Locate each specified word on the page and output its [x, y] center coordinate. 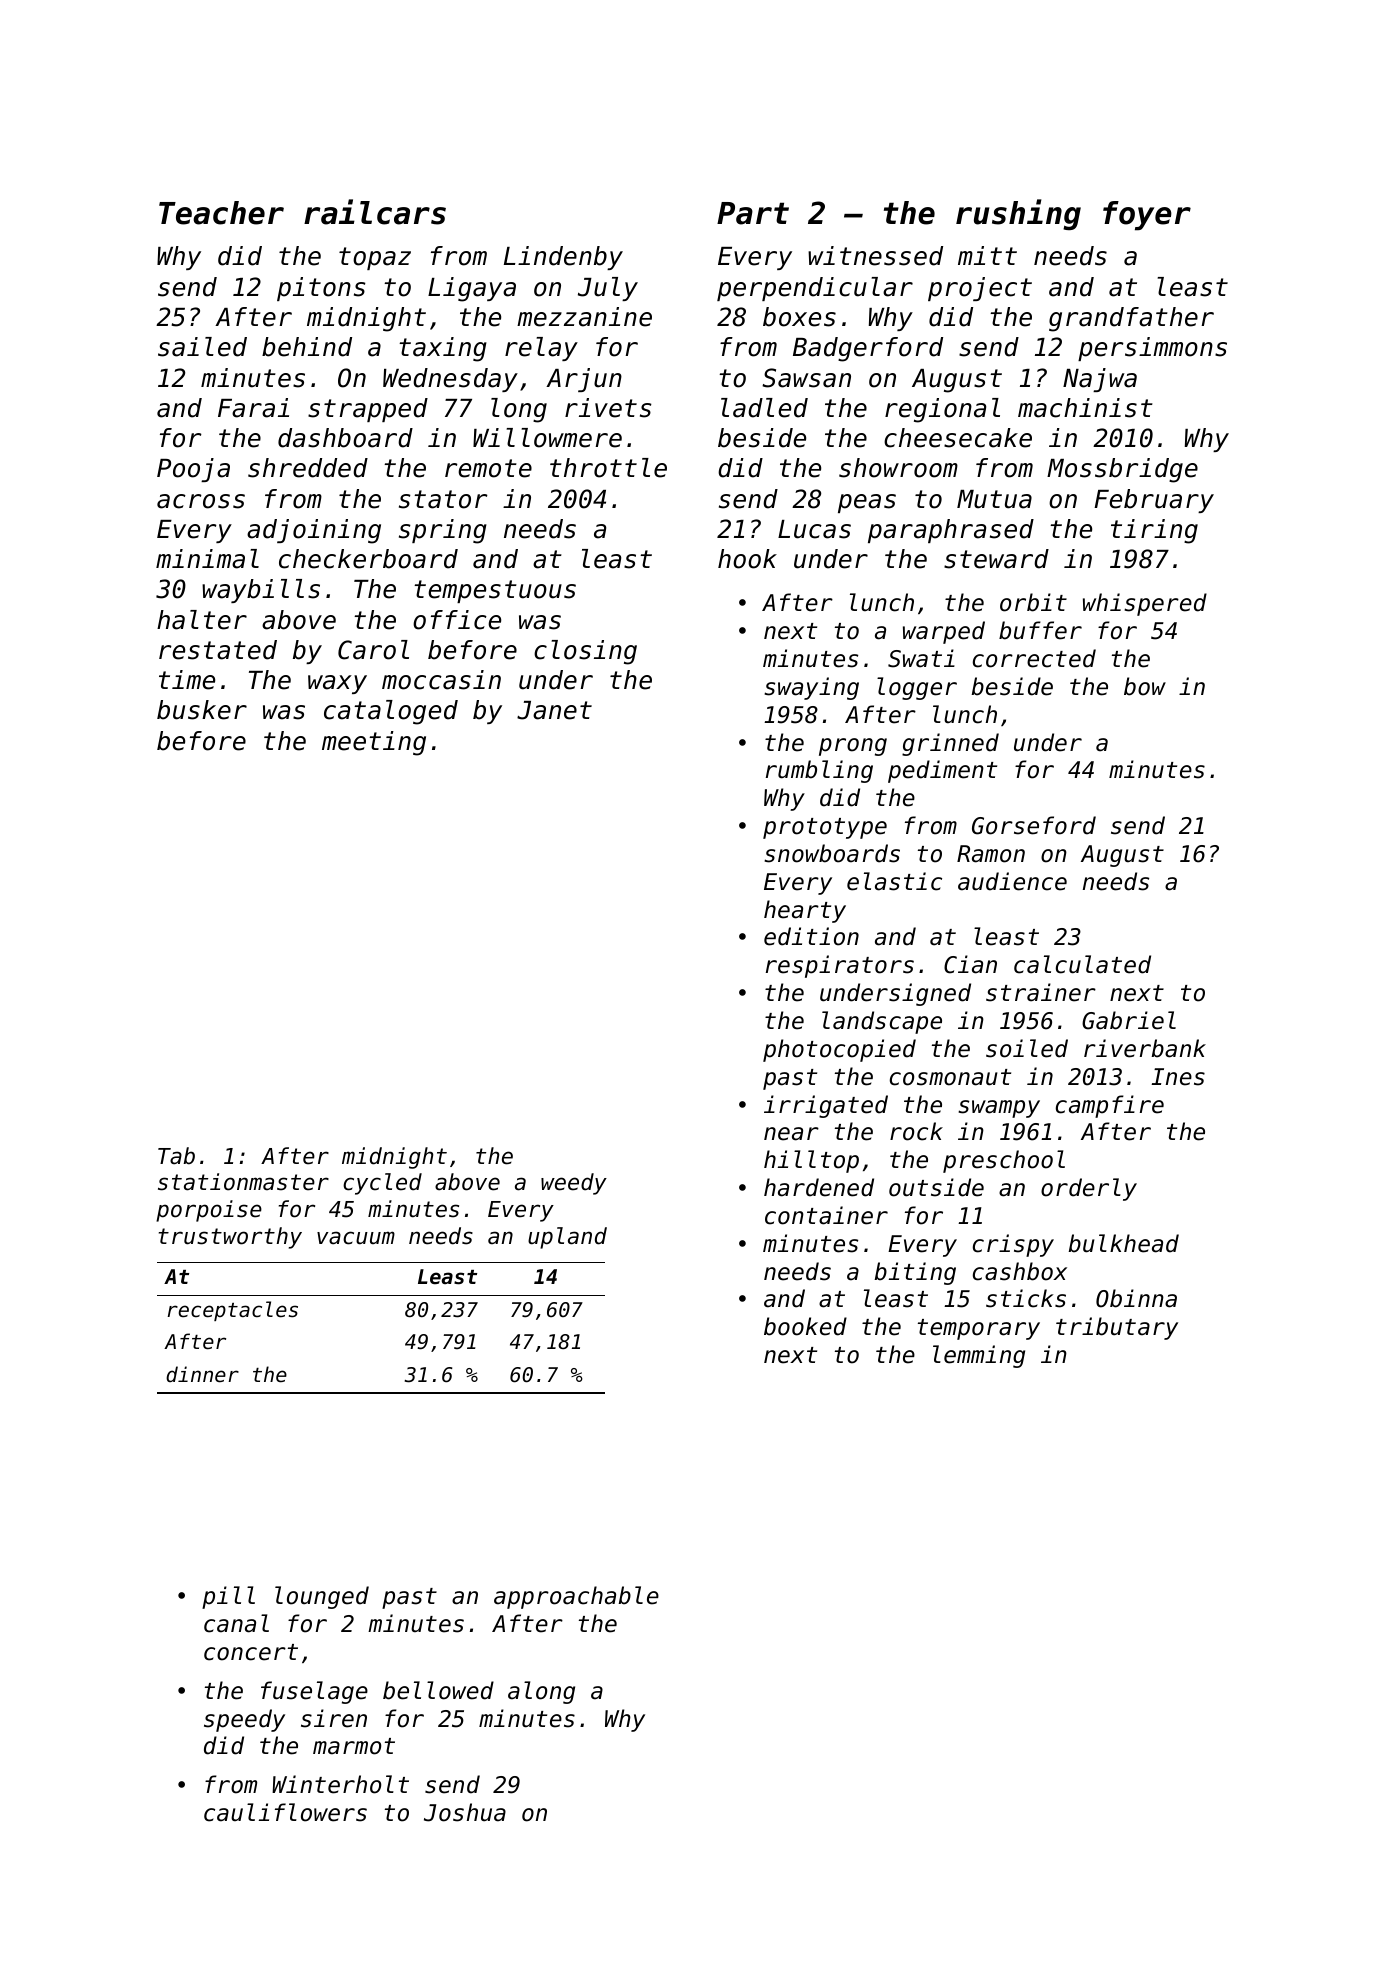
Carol [373, 650]
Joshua [465, 1812]
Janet [554, 710]
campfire [1110, 1106]
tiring [1154, 531]
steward [996, 559]
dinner [202, 1374]
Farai [253, 408]
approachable [576, 1597]
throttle [608, 468]
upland [567, 1238]
